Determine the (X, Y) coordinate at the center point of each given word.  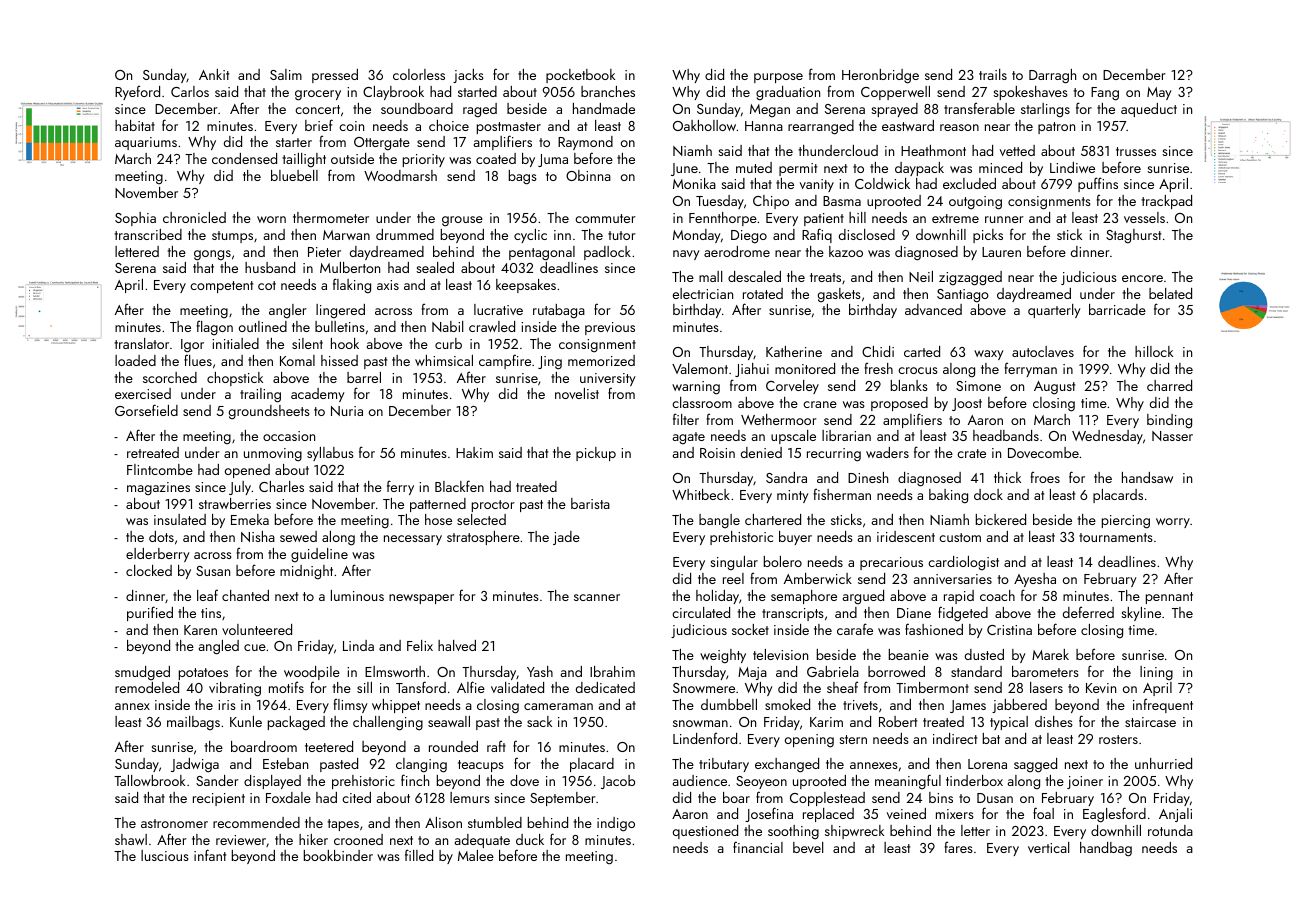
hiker (313, 839)
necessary (413, 540)
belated (1170, 293)
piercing (1126, 522)
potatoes (203, 674)
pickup (596, 454)
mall (710, 276)
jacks (468, 76)
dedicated (605, 687)
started (477, 91)
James (968, 706)
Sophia (135, 219)
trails (993, 74)
